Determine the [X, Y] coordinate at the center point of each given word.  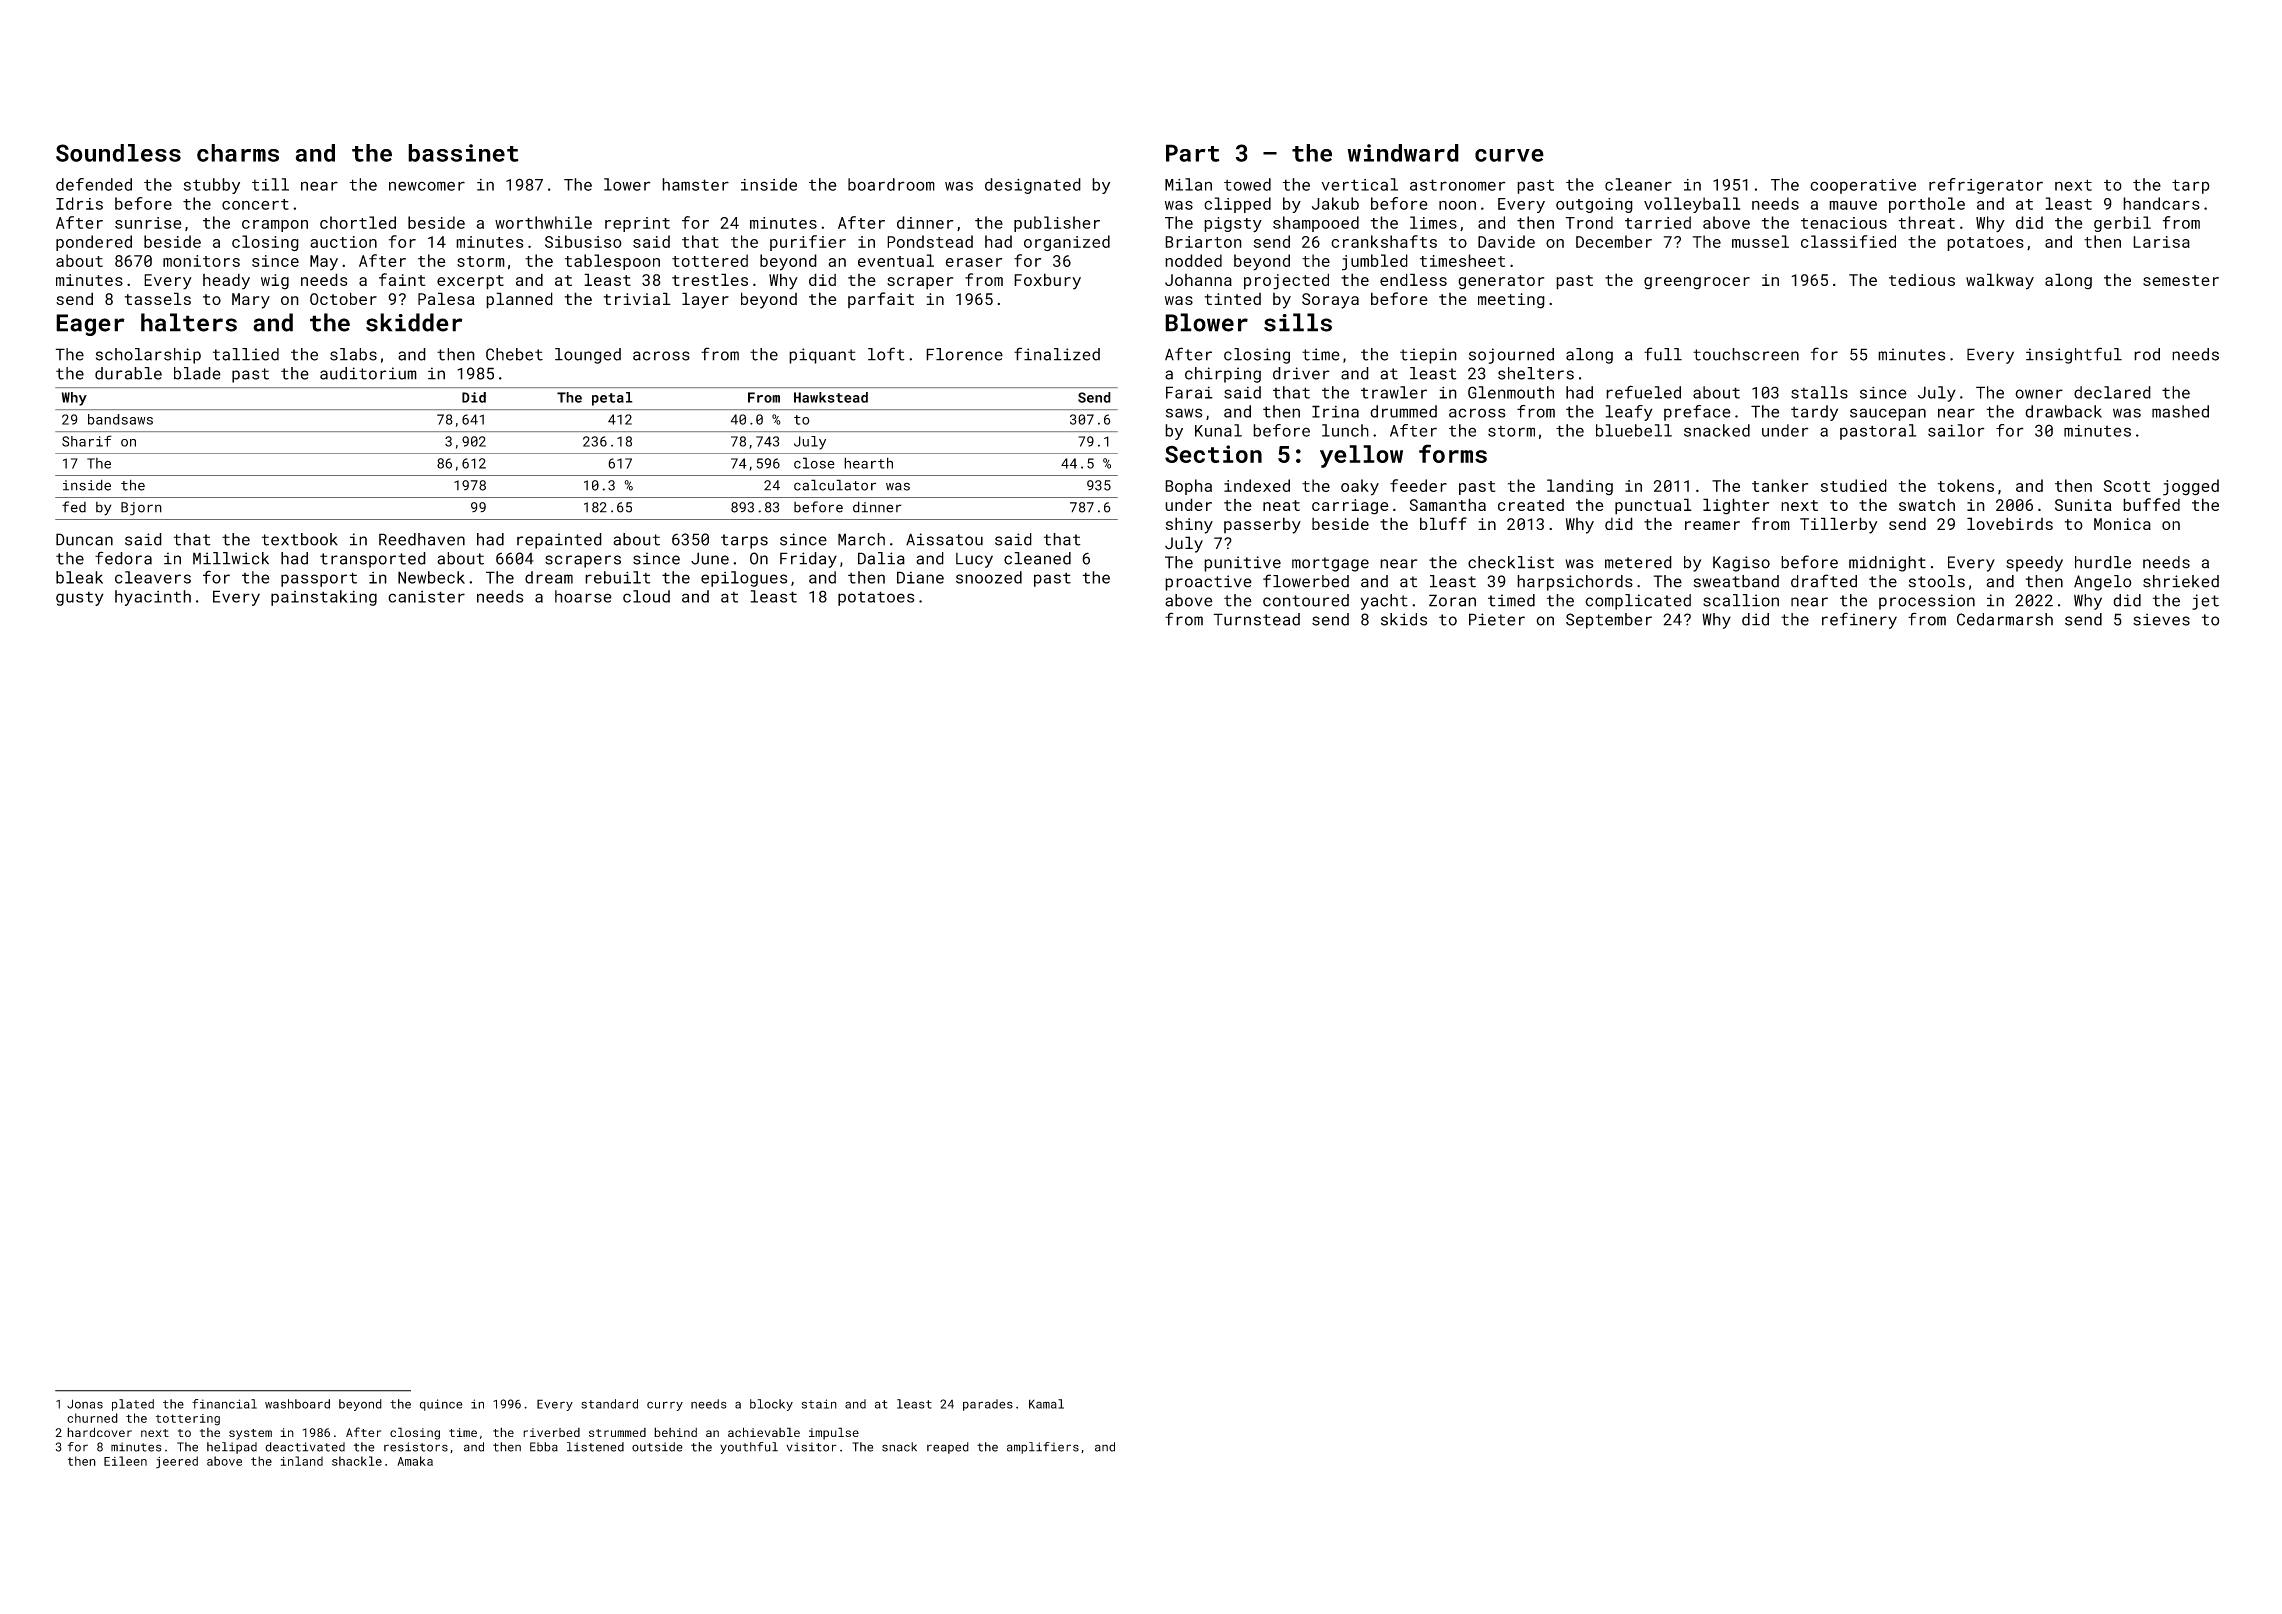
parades [988, 1405]
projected [1286, 281]
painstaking [324, 598]
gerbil [2122, 224]
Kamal [1046, 1404]
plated [133, 1405]
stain [819, 1404]
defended [94, 184]
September [1609, 621]
